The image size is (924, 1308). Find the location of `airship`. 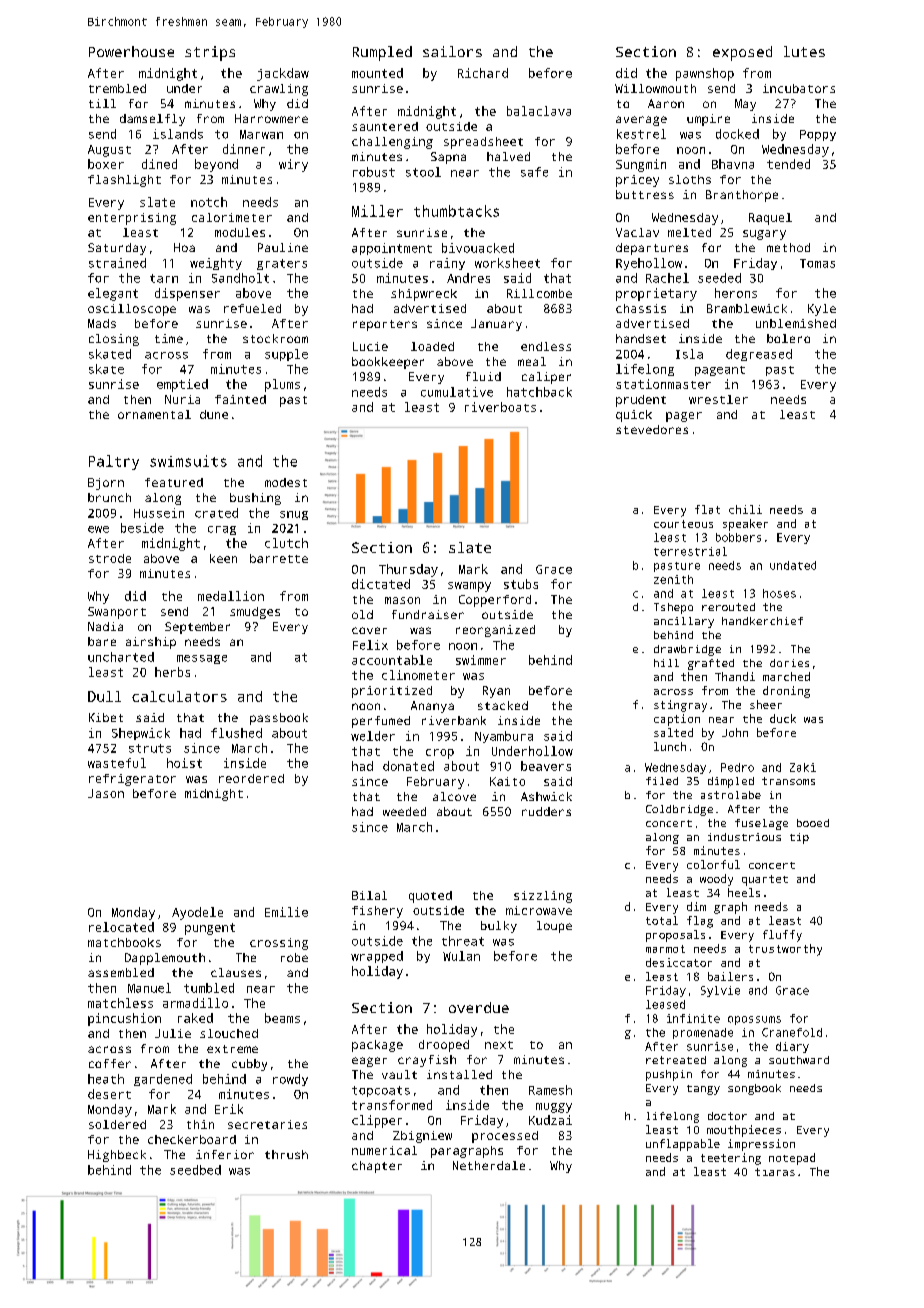

airship is located at coordinates (151, 643).
